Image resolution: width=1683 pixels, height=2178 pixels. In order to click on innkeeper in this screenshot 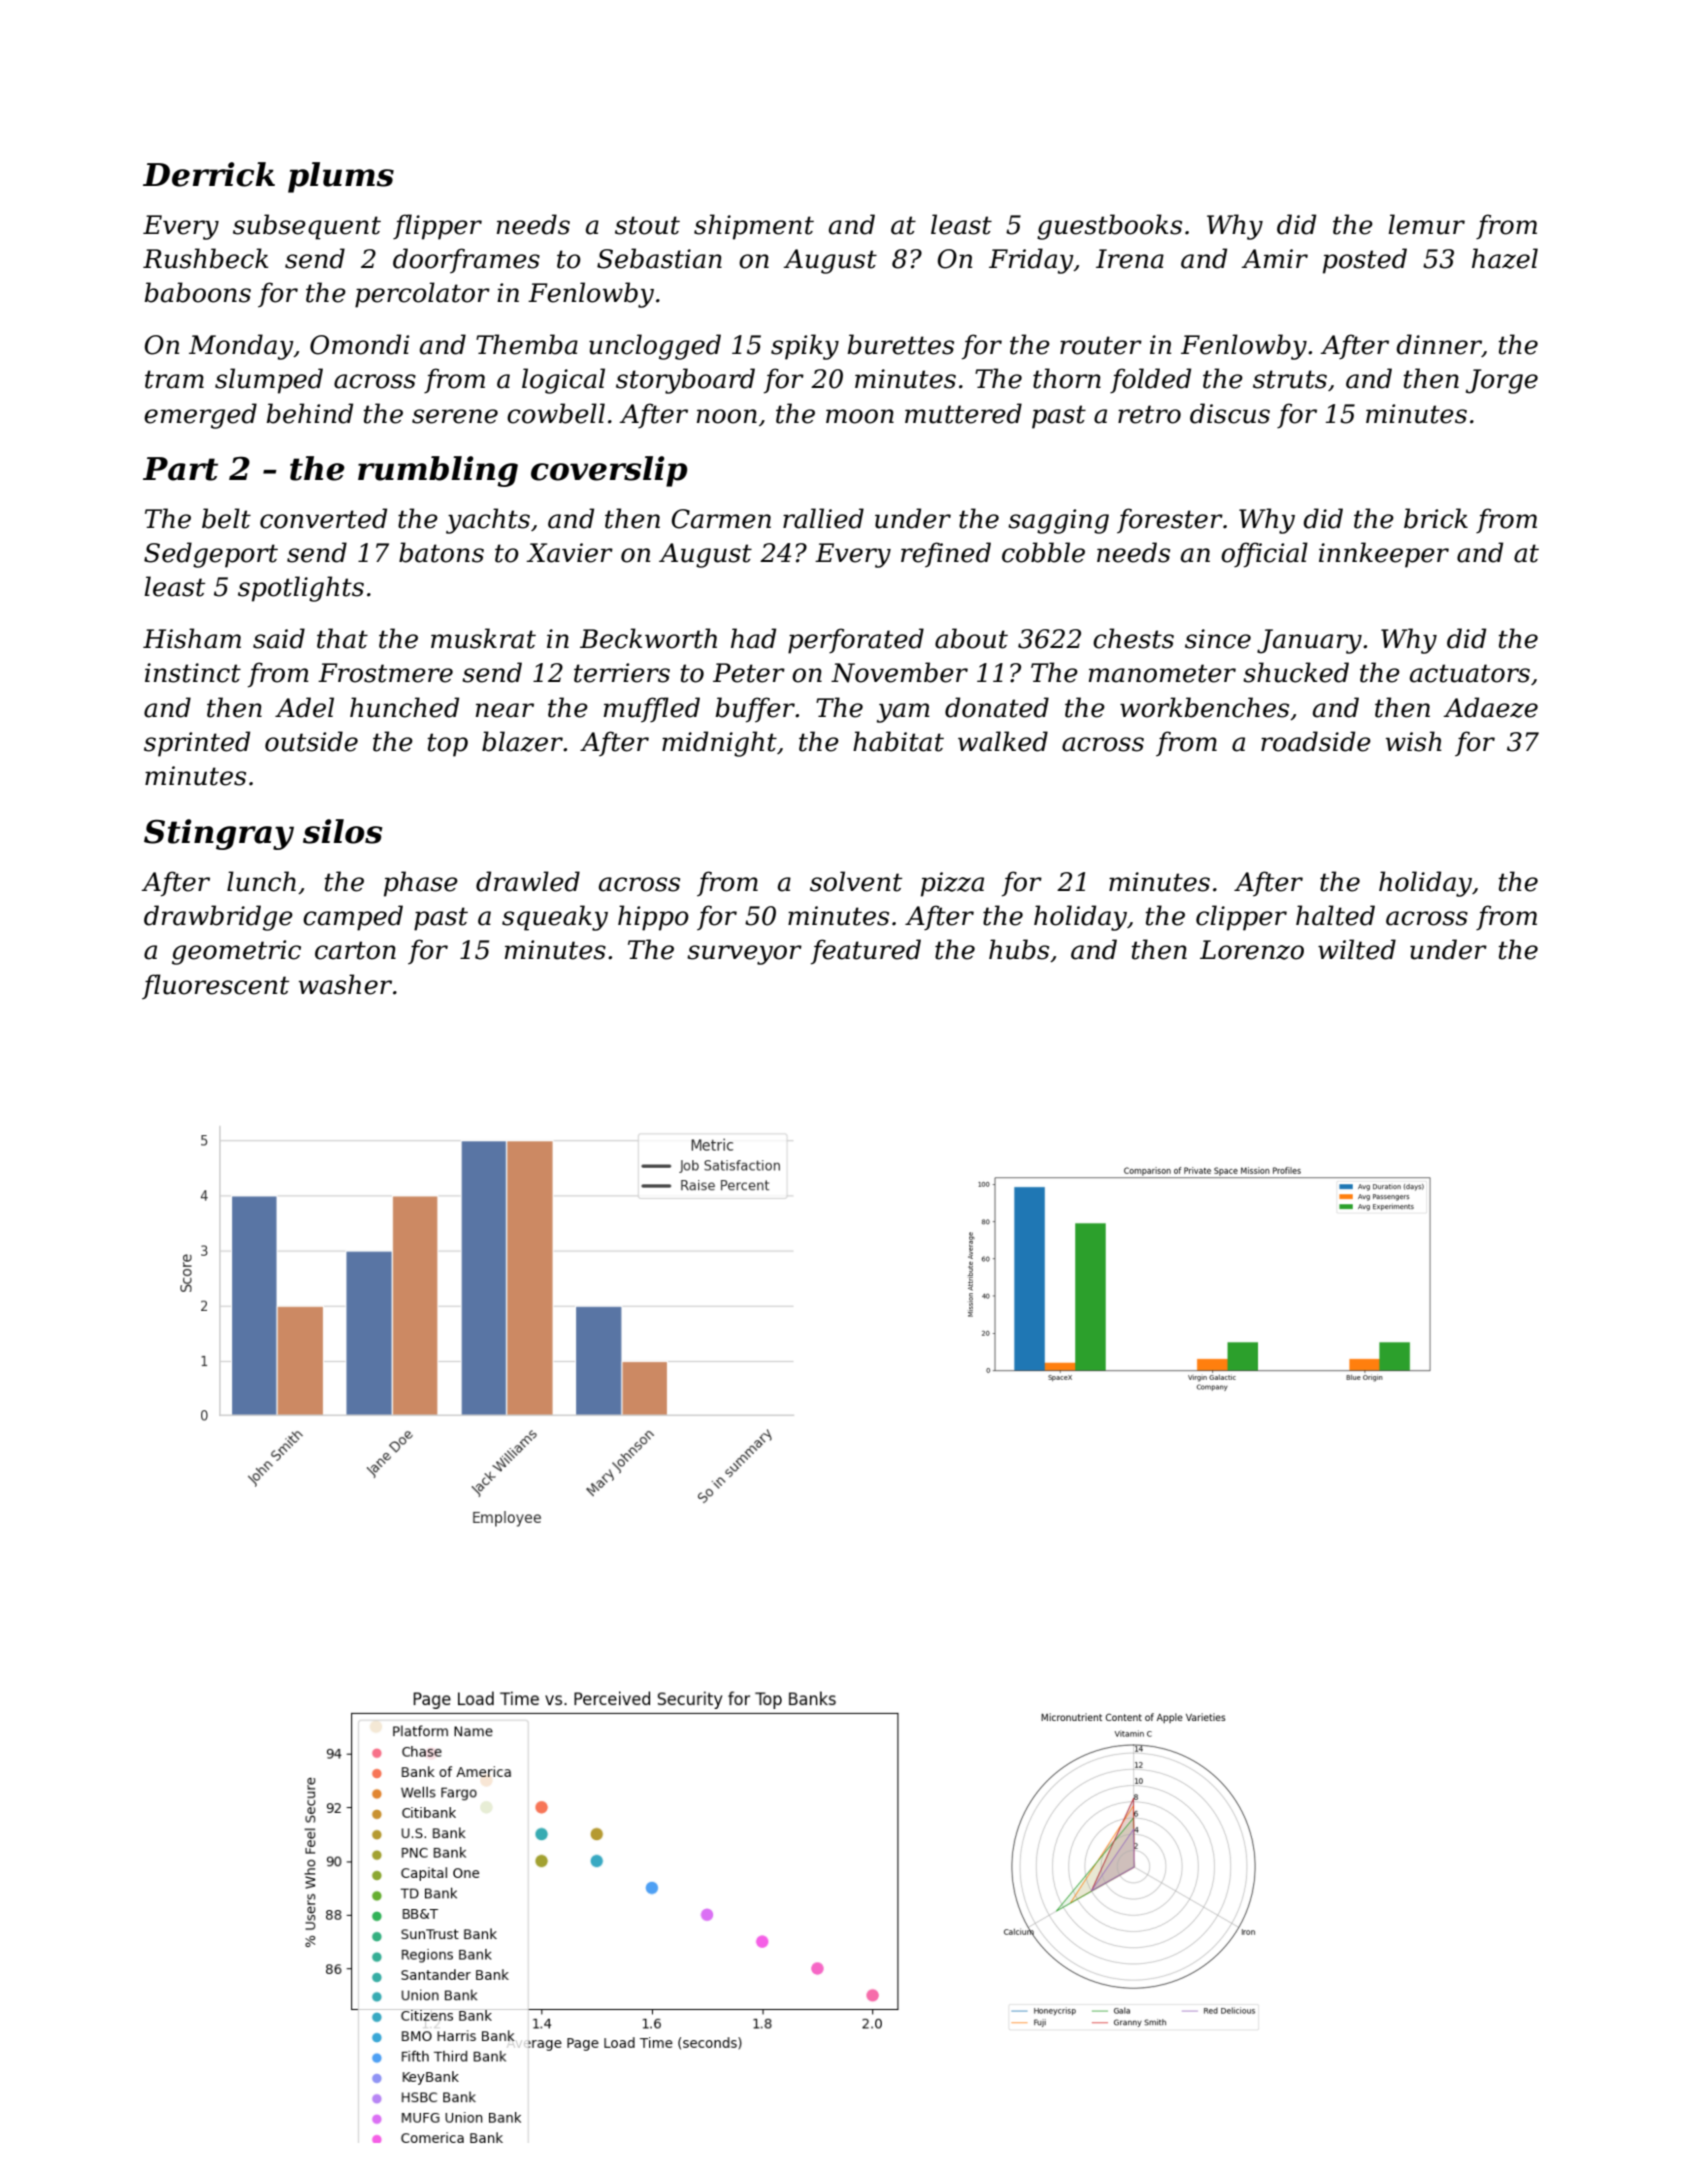, I will do `click(1384, 555)`.
